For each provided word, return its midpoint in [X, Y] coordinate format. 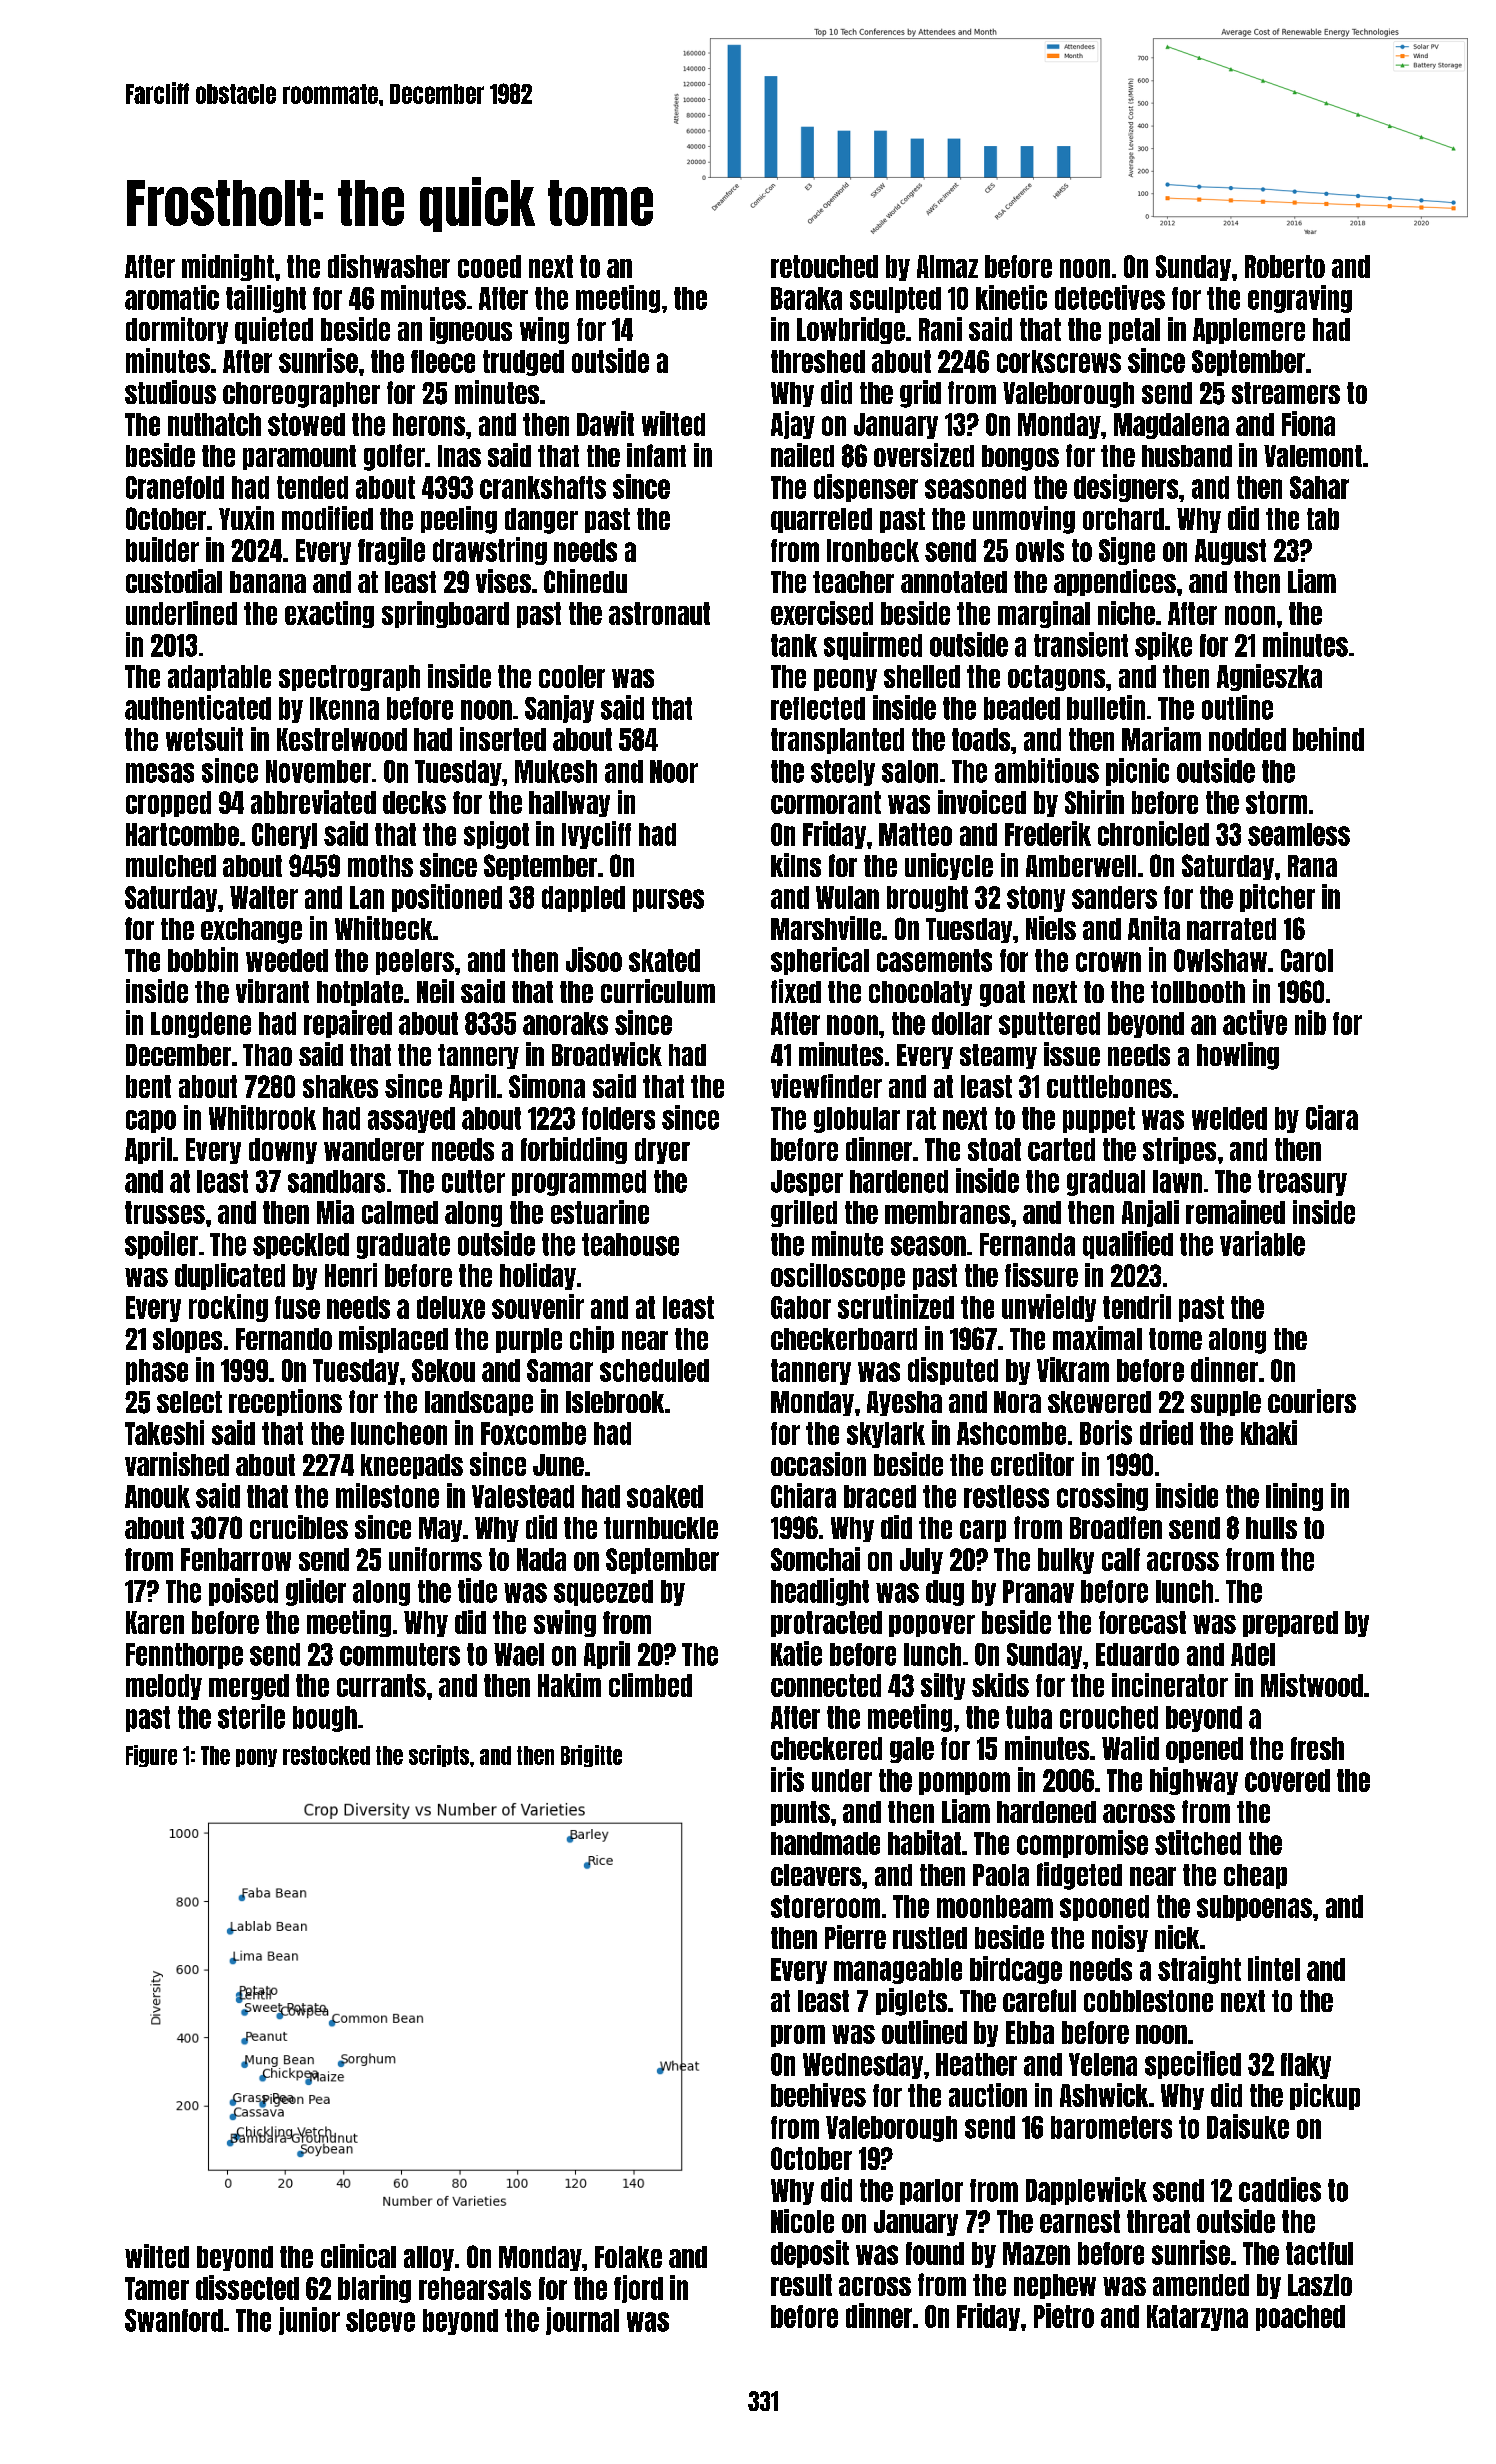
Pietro [1064, 2315]
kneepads [412, 1466]
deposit [810, 2254]
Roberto [1285, 266]
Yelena [1103, 2064]
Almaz [947, 266]
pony [256, 1758]
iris [787, 1779]
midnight [228, 267]
